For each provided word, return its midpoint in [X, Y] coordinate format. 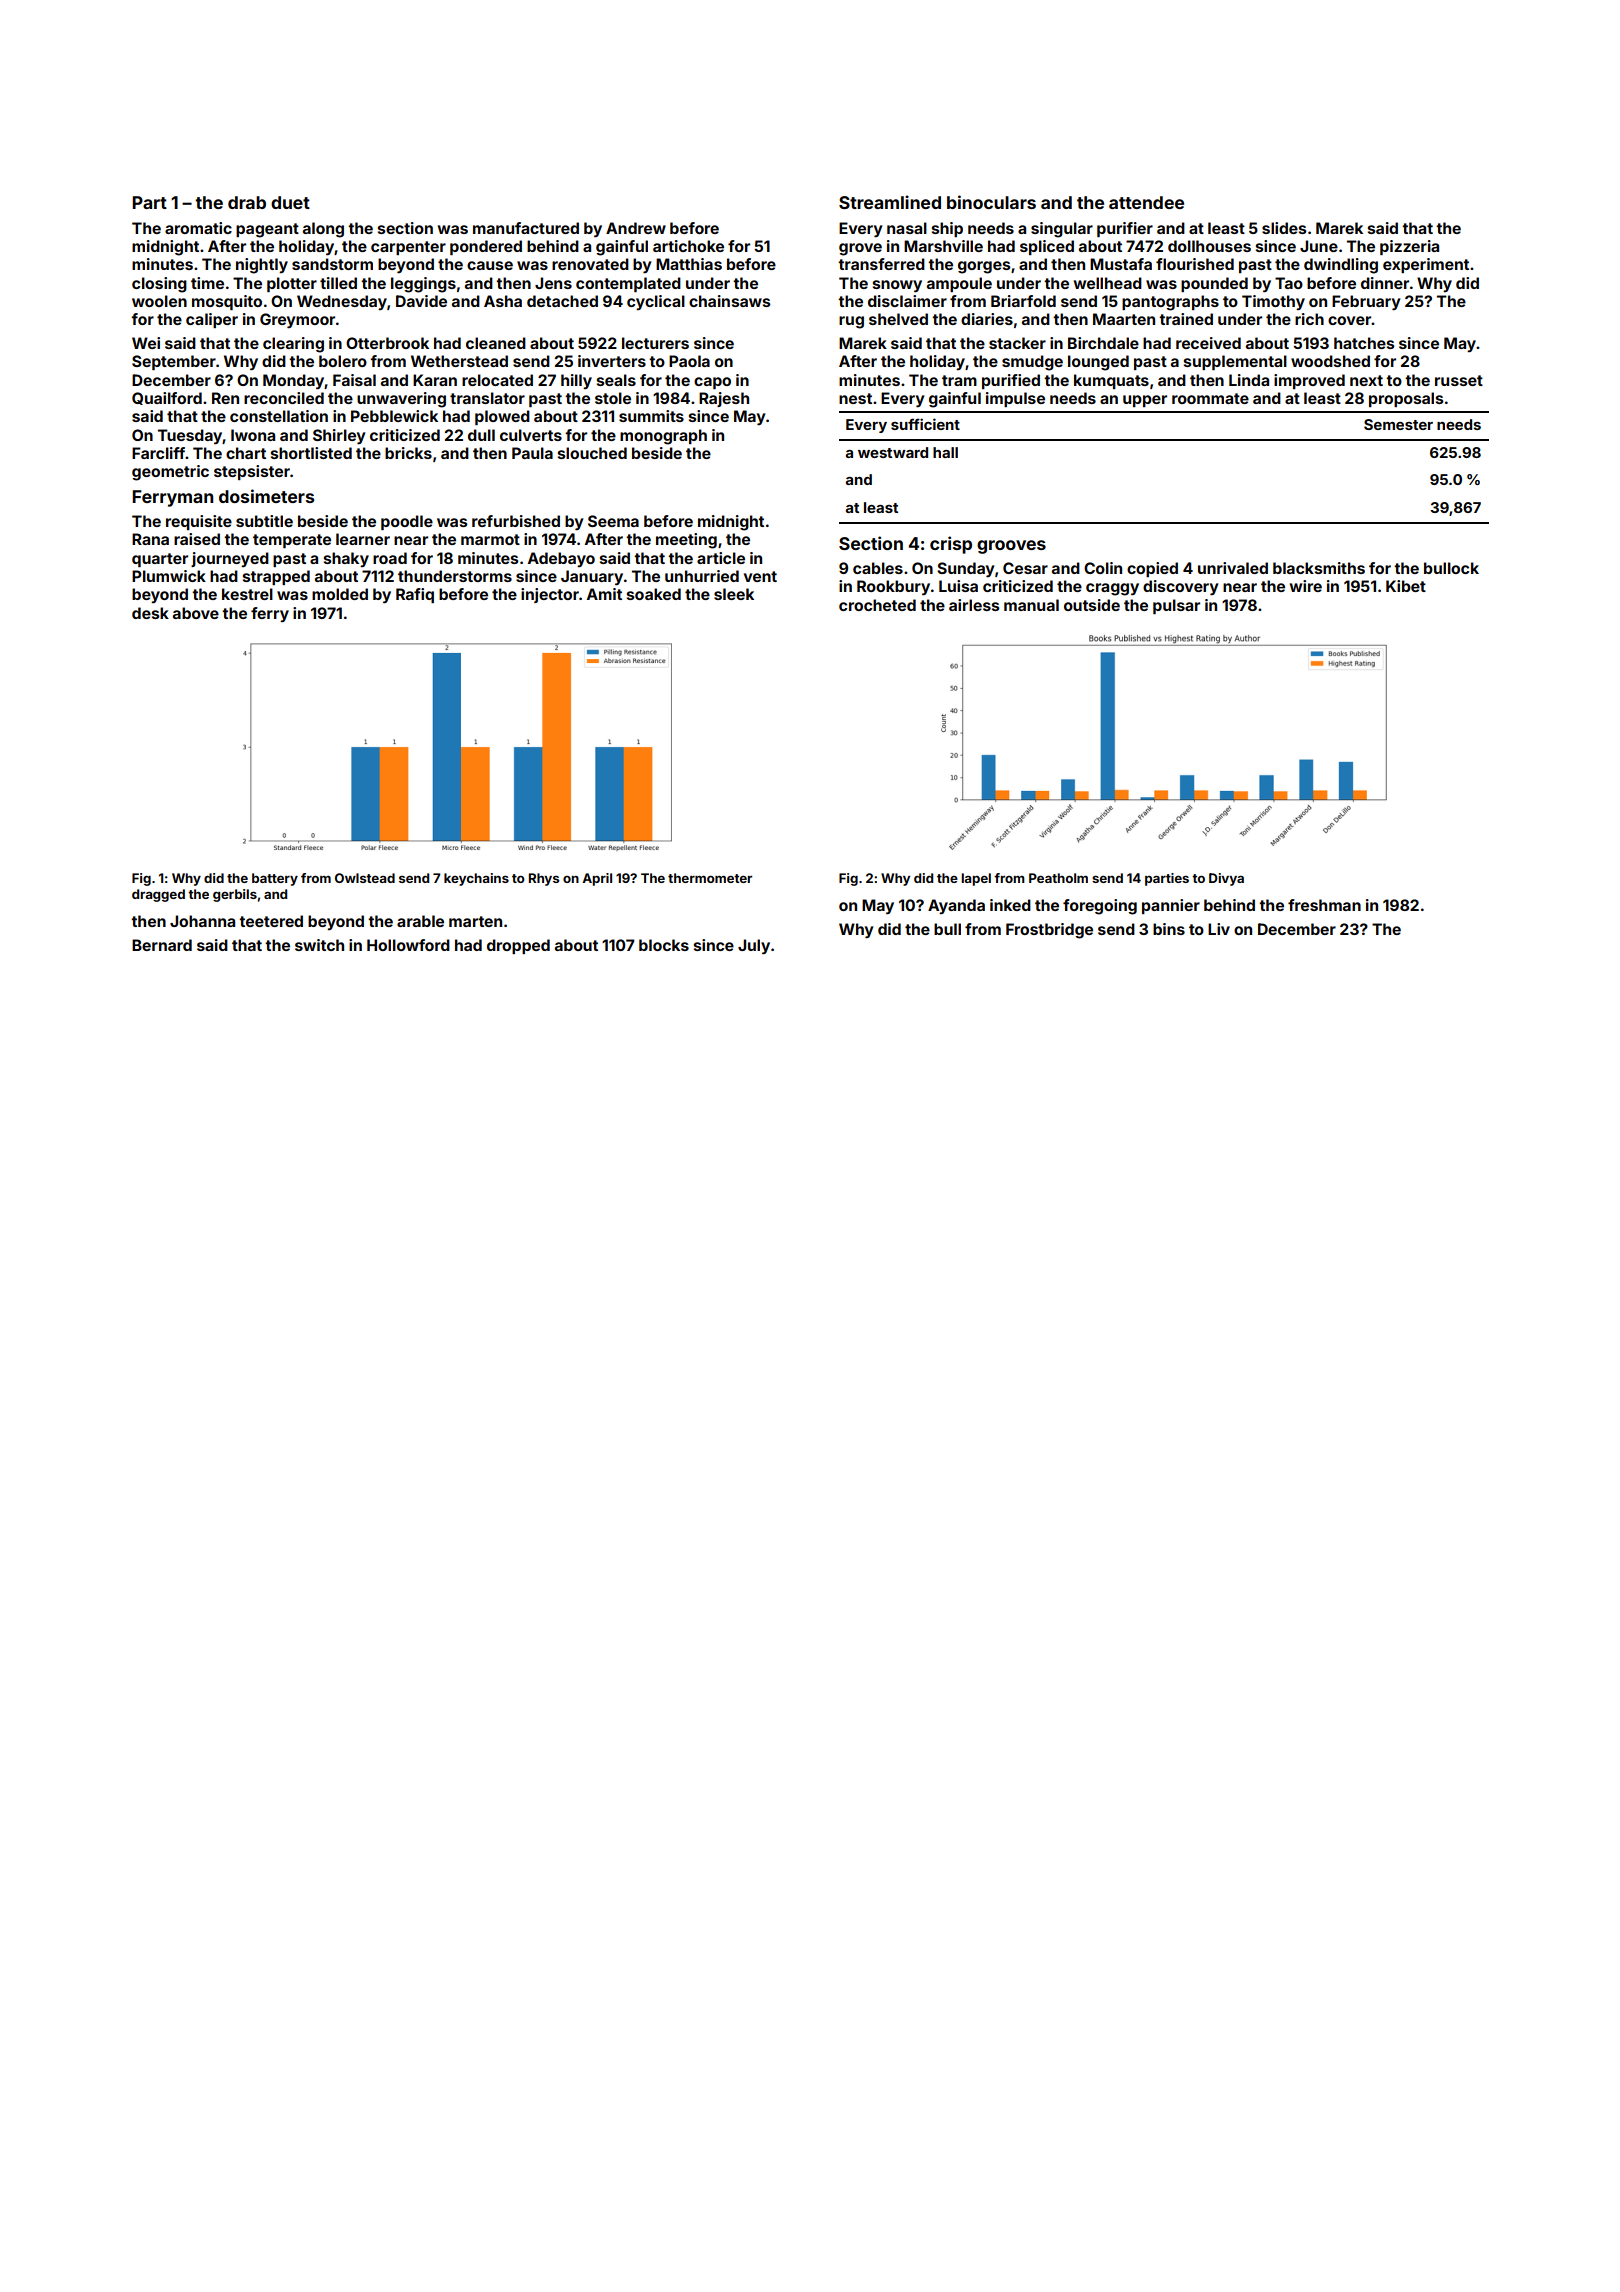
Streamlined [890, 202]
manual [1031, 605]
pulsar [1176, 606]
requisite [199, 522]
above [196, 613]
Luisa [958, 586]
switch [319, 945]
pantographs [1170, 303]
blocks [664, 945]
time [207, 283]
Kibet [1406, 586]
